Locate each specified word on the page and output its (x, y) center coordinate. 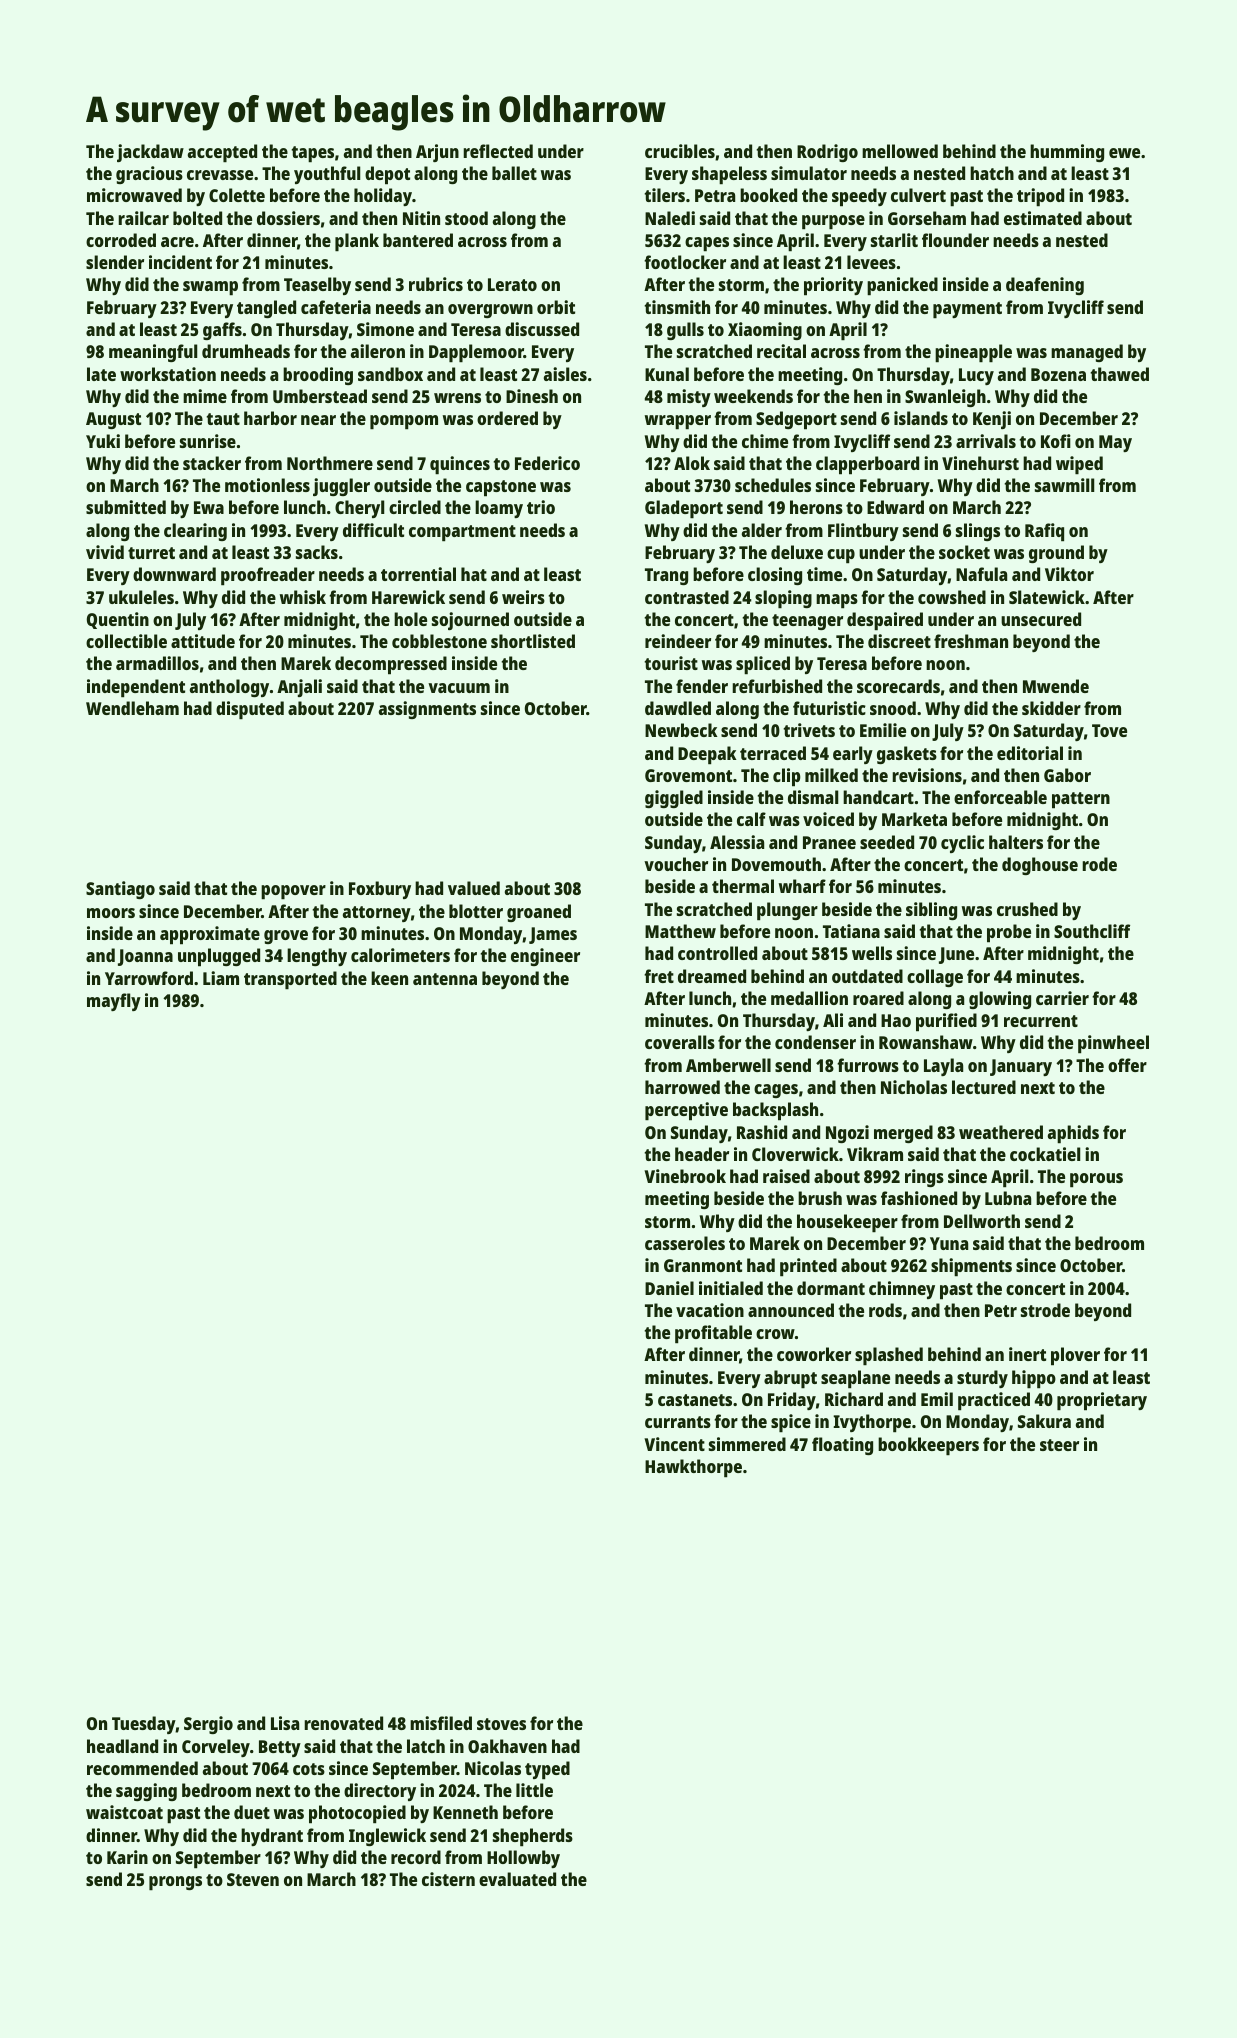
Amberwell (728, 1065)
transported (290, 980)
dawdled (678, 708)
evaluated (517, 1879)
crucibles (680, 151)
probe (1009, 933)
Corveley (216, 1748)
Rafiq (1044, 532)
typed (547, 1770)
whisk (303, 597)
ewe (1124, 153)
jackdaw (150, 153)
